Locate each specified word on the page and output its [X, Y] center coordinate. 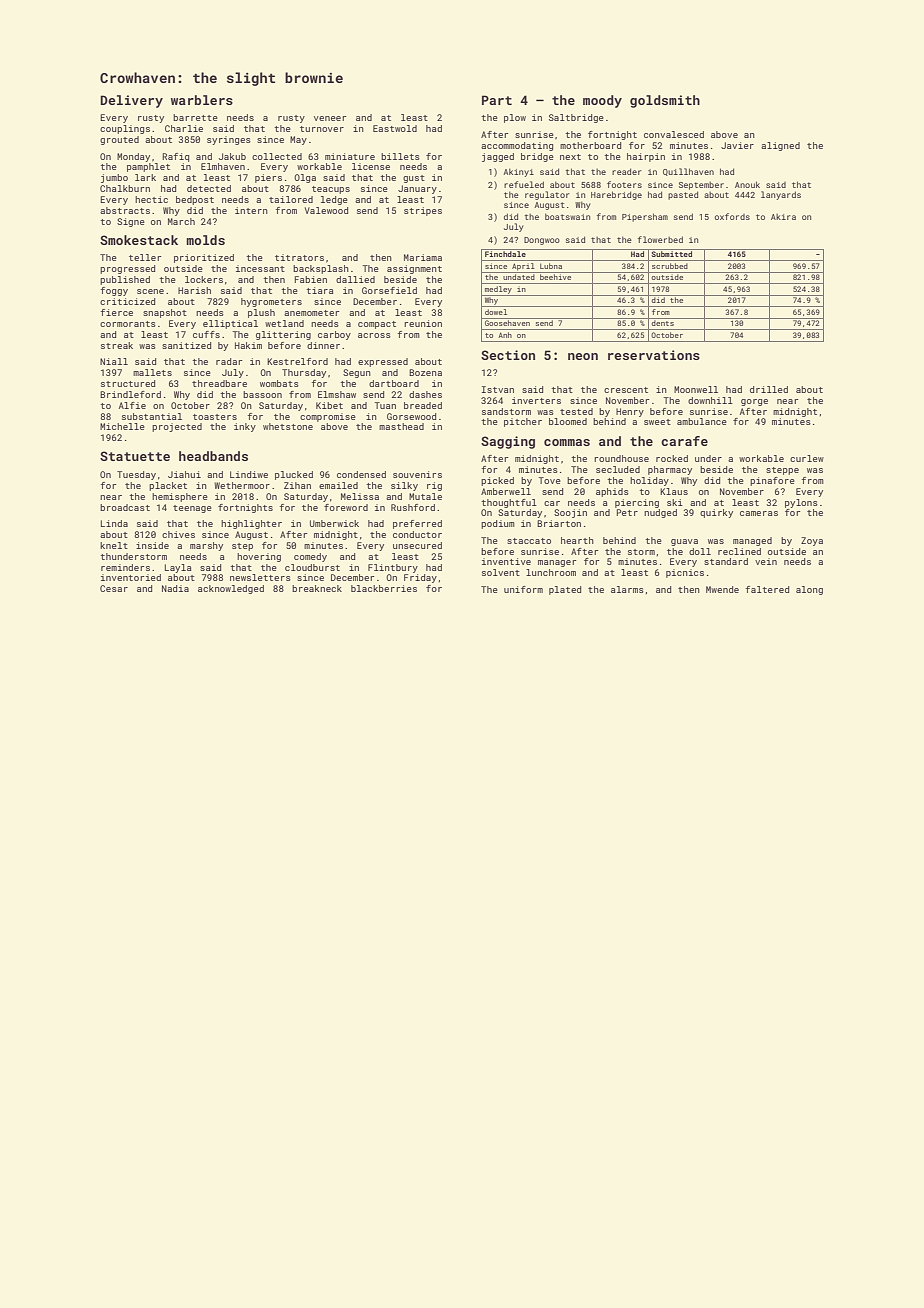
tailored [291, 199]
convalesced [674, 134]
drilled [769, 389]
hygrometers [271, 302]
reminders [125, 567]
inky [245, 427]
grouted [119, 140]
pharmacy [670, 470]
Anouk [747, 184]
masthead [401, 426]
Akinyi [518, 172]
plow [515, 118]
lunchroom [551, 572]
